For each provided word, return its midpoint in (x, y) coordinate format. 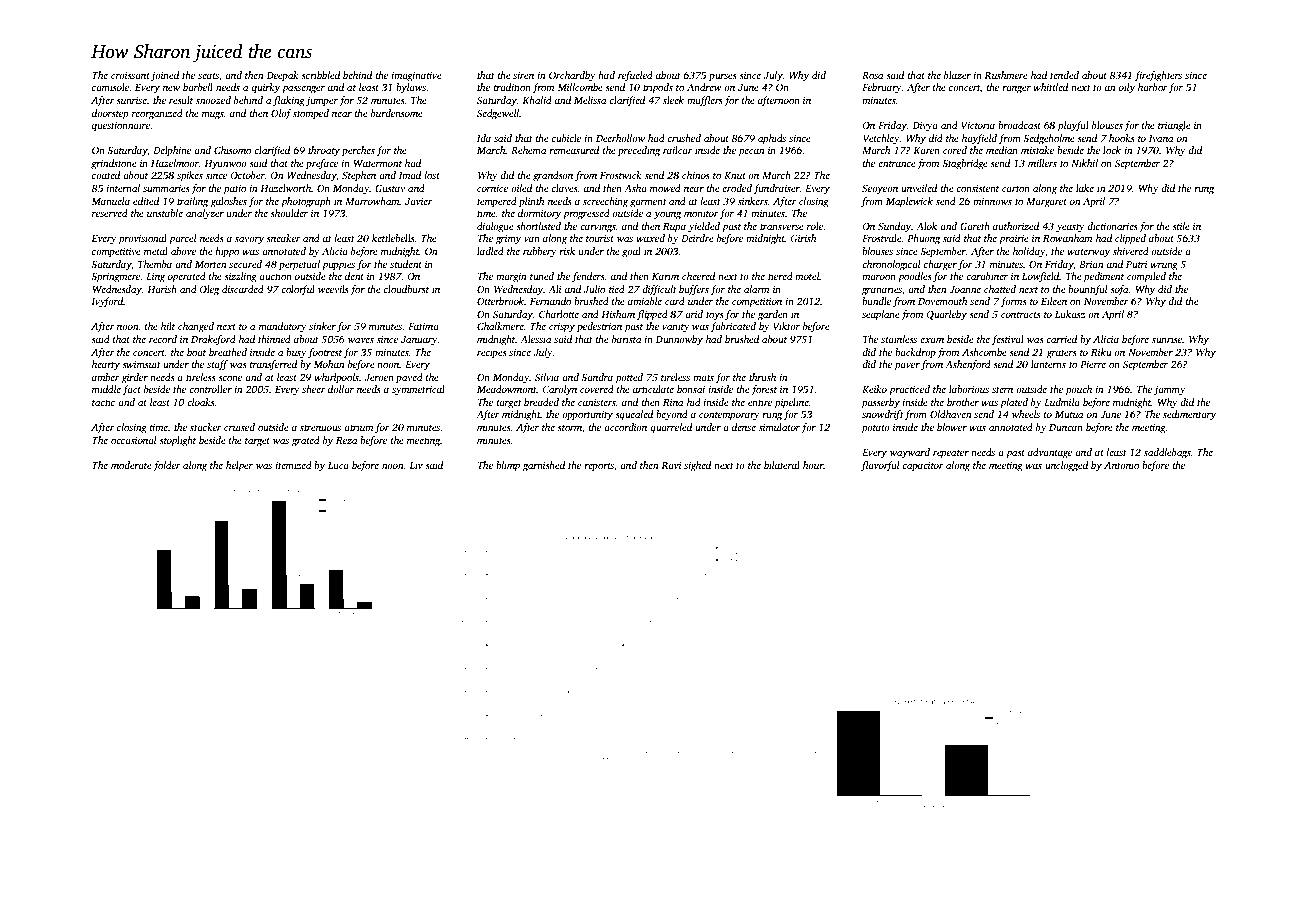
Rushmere (1006, 75)
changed (196, 327)
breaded (541, 402)
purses (723, 78)
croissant (130, 75)
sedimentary (1189, 415)
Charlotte (559, 314)
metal (156, 251)
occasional (134, 440)
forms (1014, 302)
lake (1085, 188)
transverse (782, 227)
